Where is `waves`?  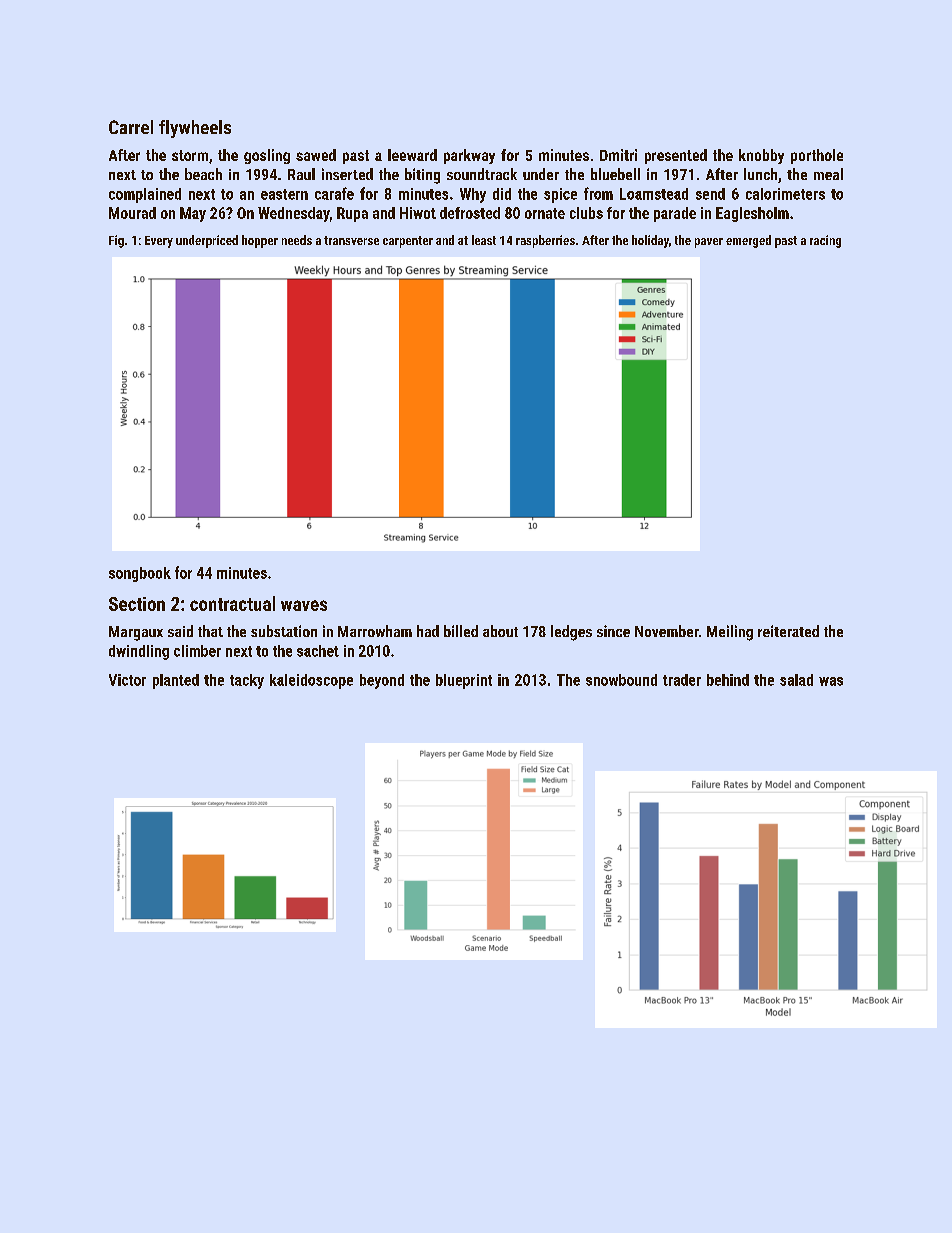
waves is located at coordinates (304, 605).
